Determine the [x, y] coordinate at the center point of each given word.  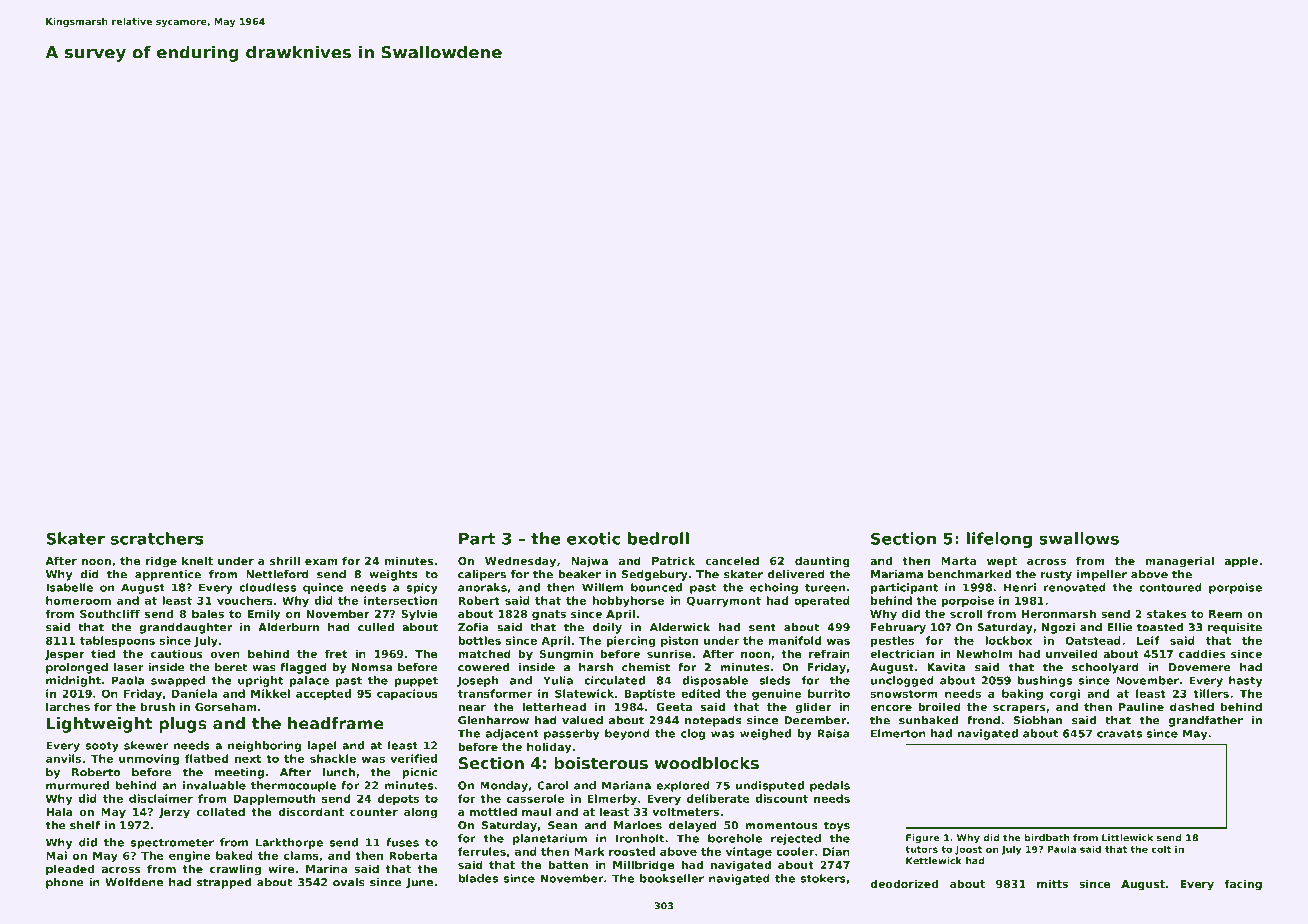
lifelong [999, 540]
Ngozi [1058, 628]
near [472, 708]
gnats [549, 615]
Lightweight [100, 725]
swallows [1079, 538]
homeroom [78, 600]
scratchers [157, 538]
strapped [224, 883]
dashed [1192, 706]
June [419, 883]
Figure [923, 838]
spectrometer [172, 844]
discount [781, 798]
